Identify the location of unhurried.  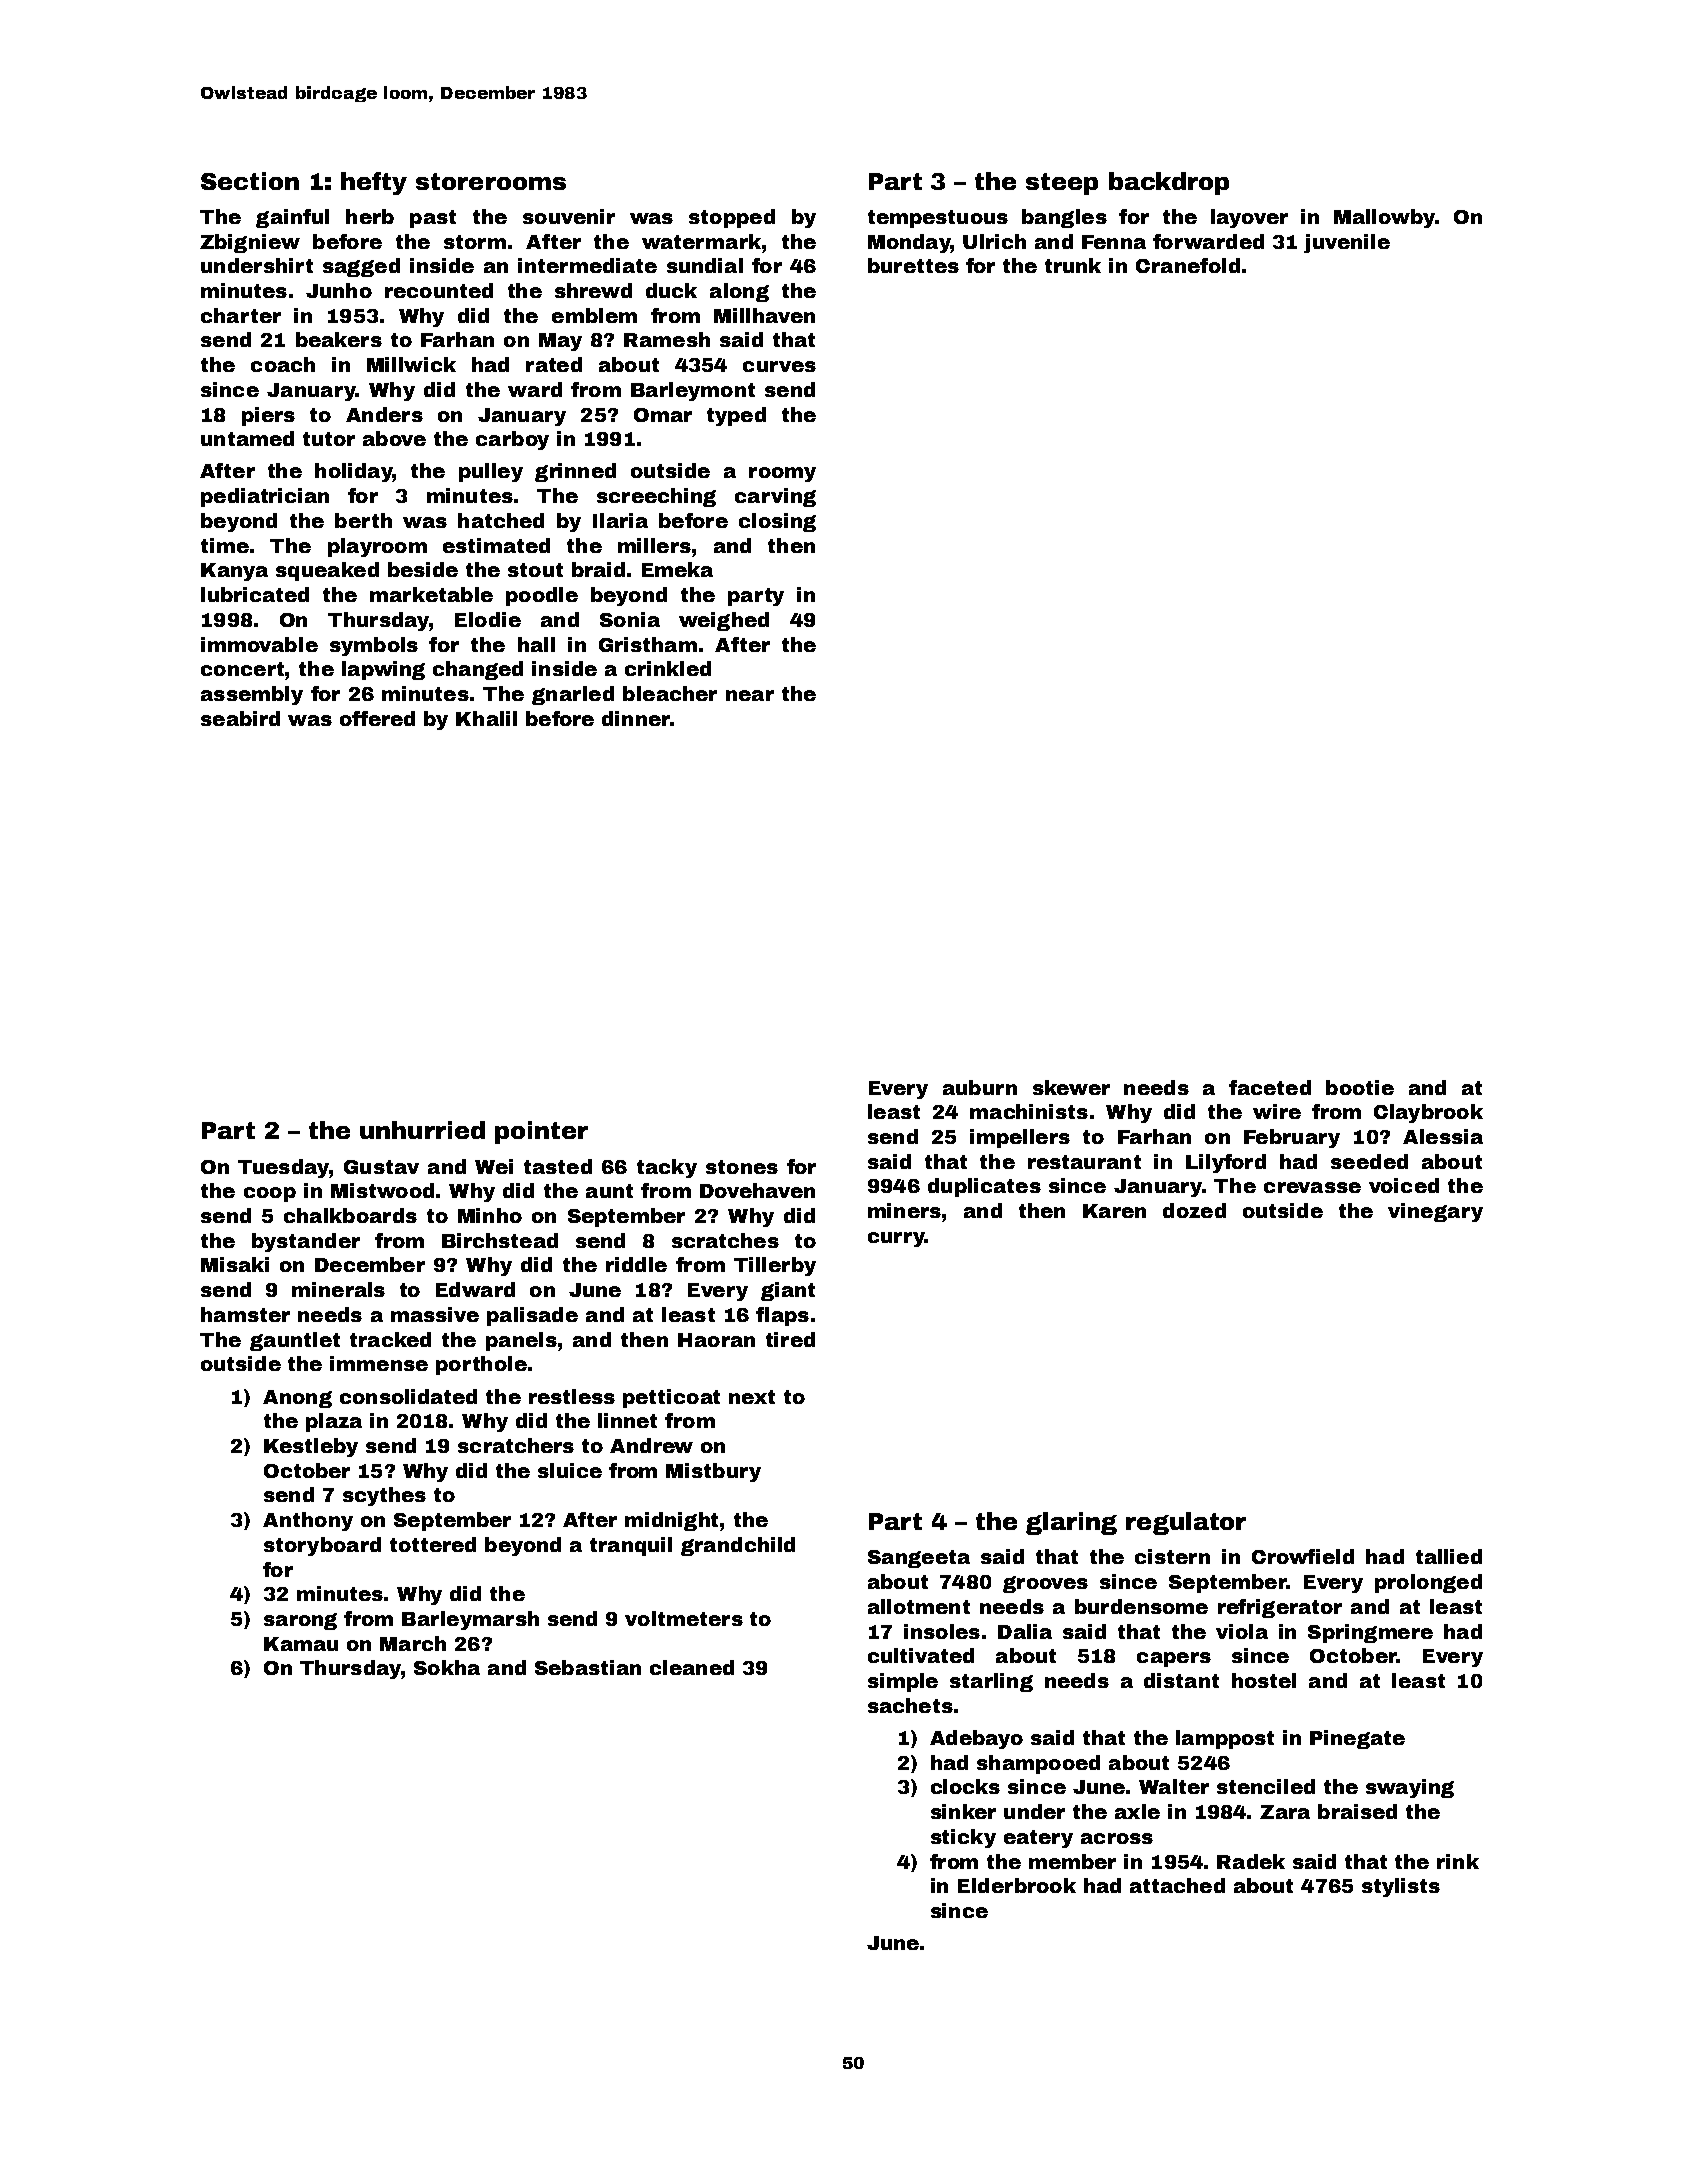
(422, 1130).
